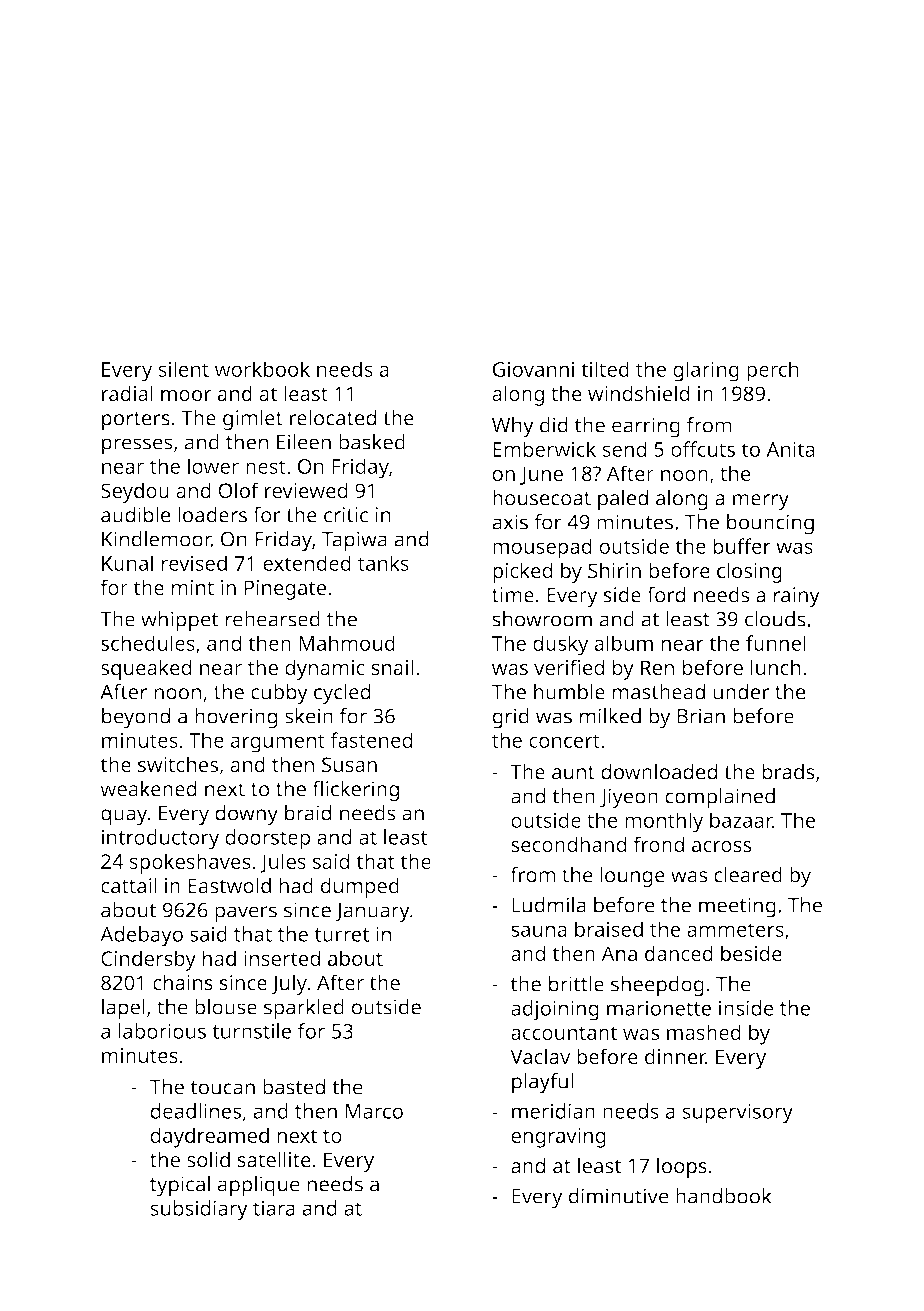  Describe the element at coordinates (664, 822) in the page. I see `monthly` at that location.
